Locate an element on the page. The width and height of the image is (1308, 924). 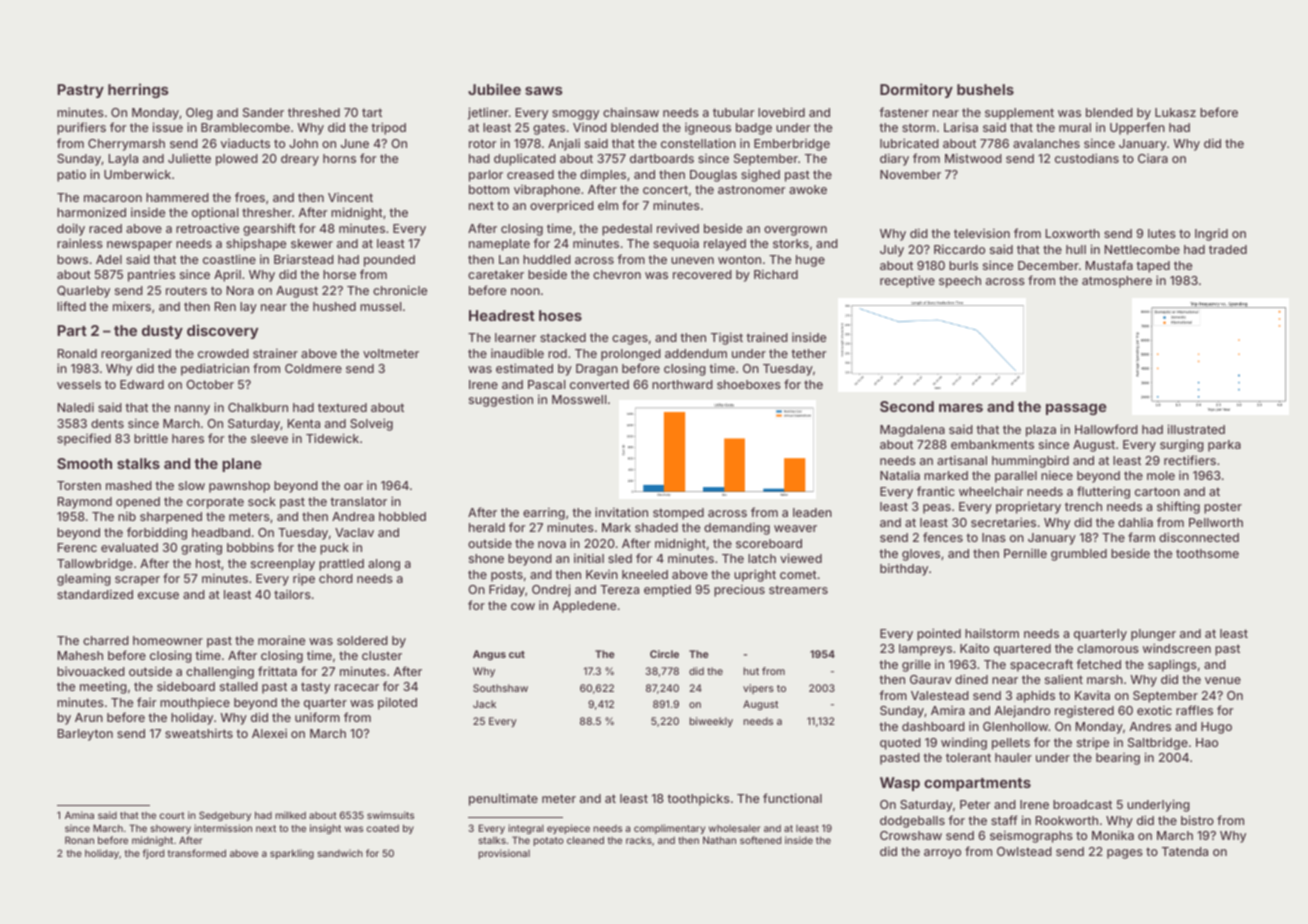
latch is located at coordinates (762, 558).
